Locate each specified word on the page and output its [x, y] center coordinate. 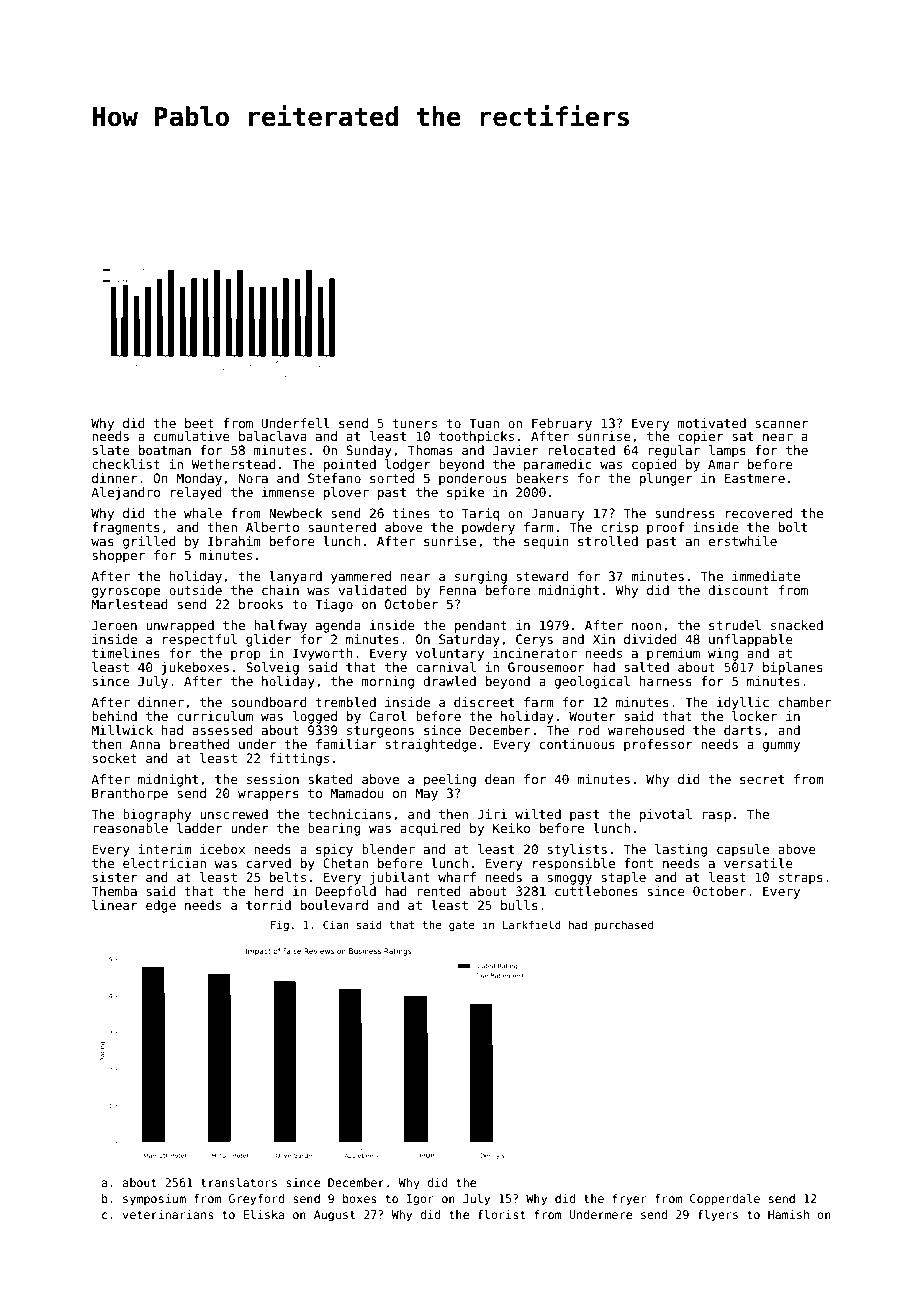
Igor [420, 1200]
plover [346, 493]
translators [239, 1182]
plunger [666, 479]
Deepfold [346, 892]
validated [372, 590]
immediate [766, 576]
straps [801, 879]
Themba [114, 891]
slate [111, 450]
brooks [261, 604]
